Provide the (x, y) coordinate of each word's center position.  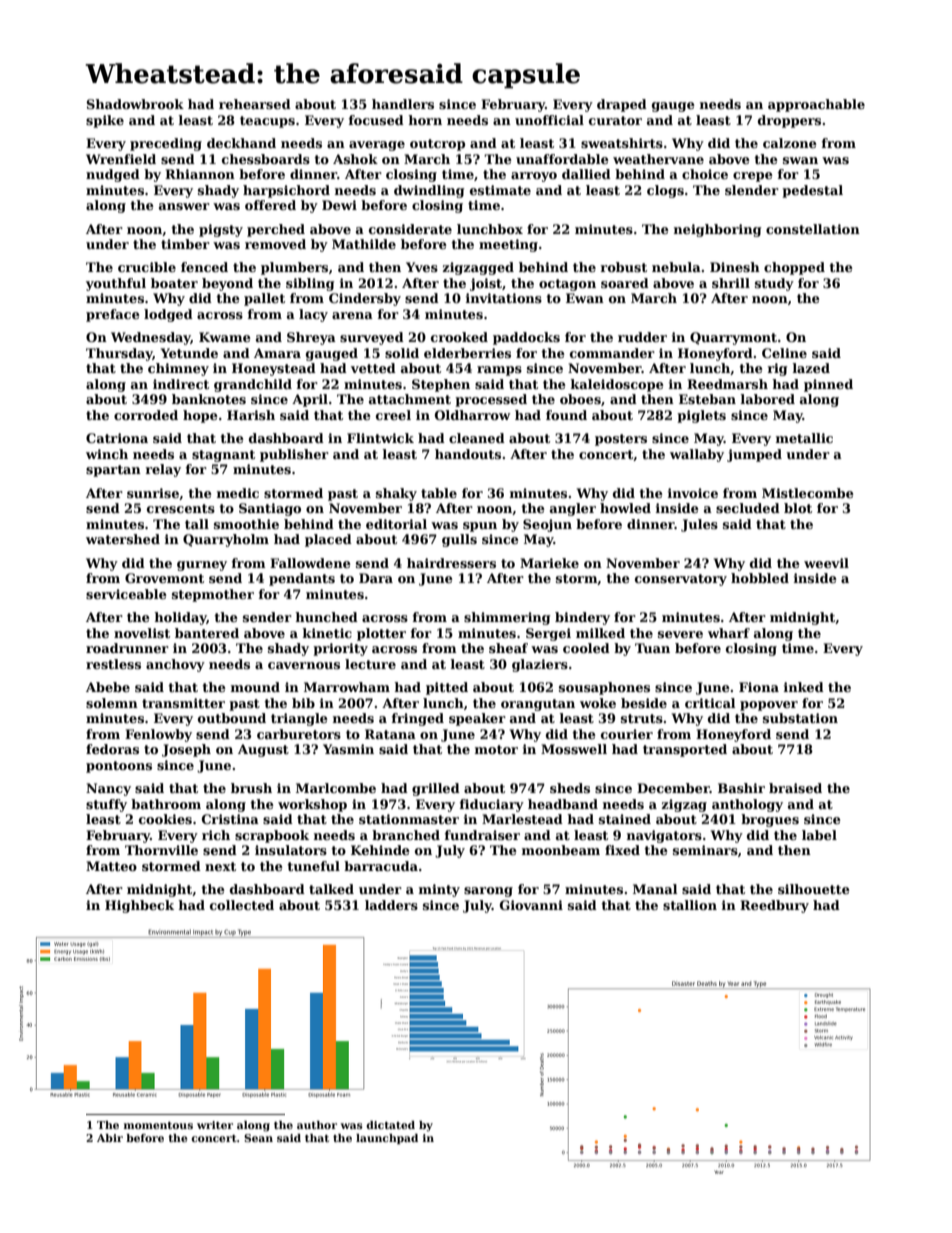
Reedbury (774, 906)
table (439, 493)
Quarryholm (226, 540)
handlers (403, 104)
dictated (390, 1125)
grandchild (253, 385)
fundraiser (482, 835)
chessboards (266, 159)
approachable (816, 105)
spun (480, 527)
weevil (826, 563)
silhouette (814, 889)
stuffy (106, 805)
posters (621, 440)
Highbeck (139, 906)
